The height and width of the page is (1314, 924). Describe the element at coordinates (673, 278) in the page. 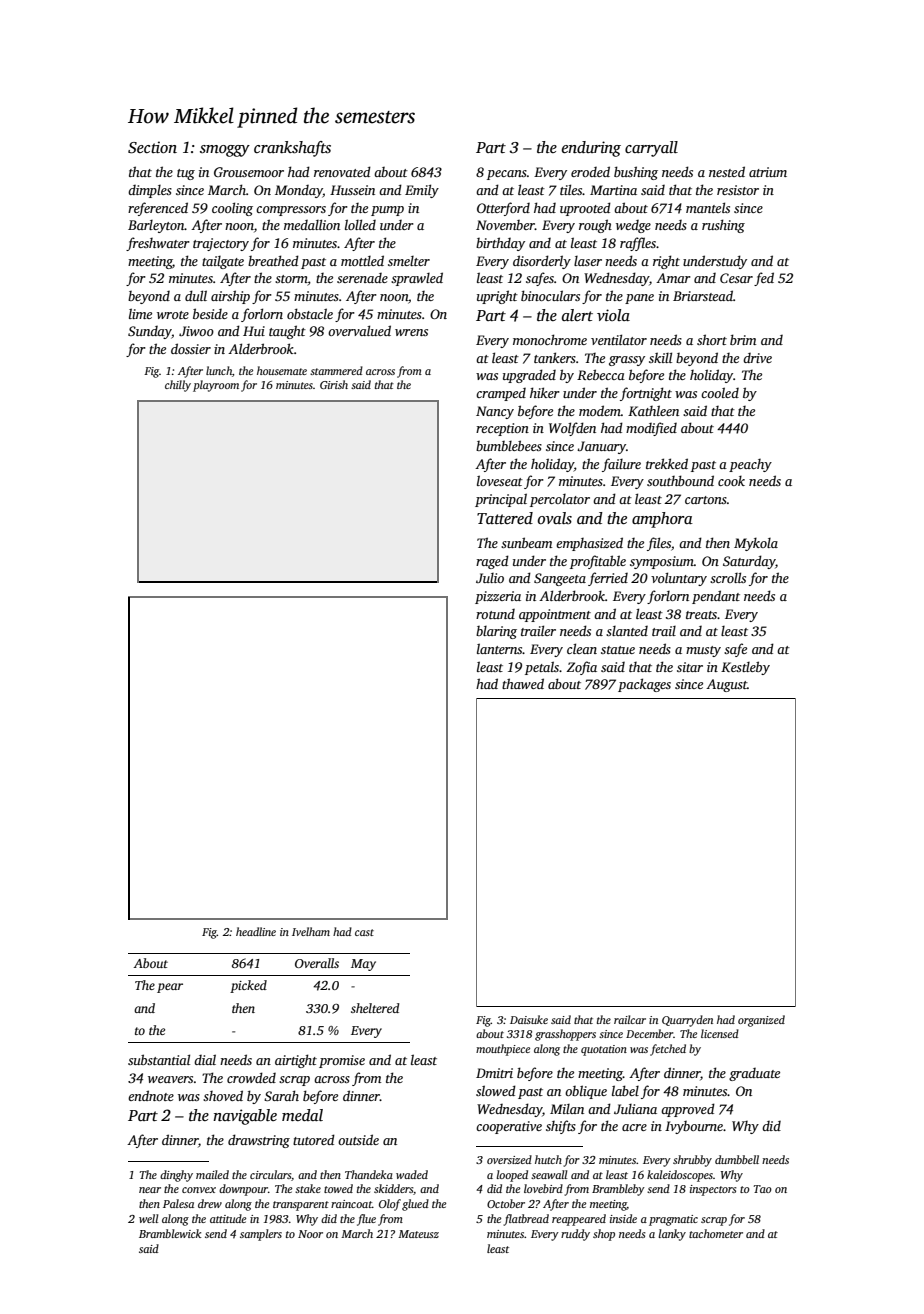

I see `Amar` at that location.
